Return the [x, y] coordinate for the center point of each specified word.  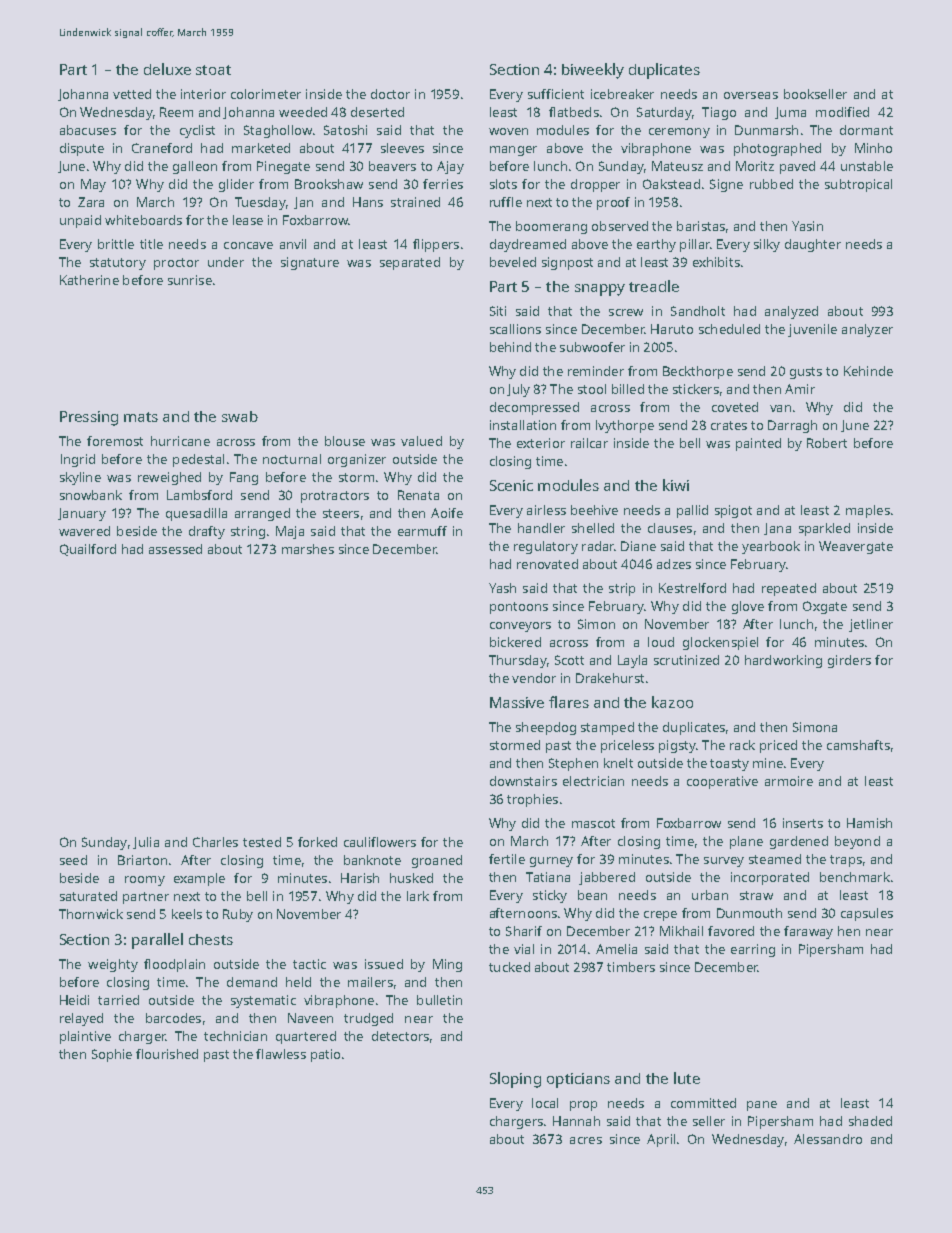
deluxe [167, 69]
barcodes [173, 1018]
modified [842, 112]
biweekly [593, 71]
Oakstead [671, 184]
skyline [80, 478]
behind [510, 347]
